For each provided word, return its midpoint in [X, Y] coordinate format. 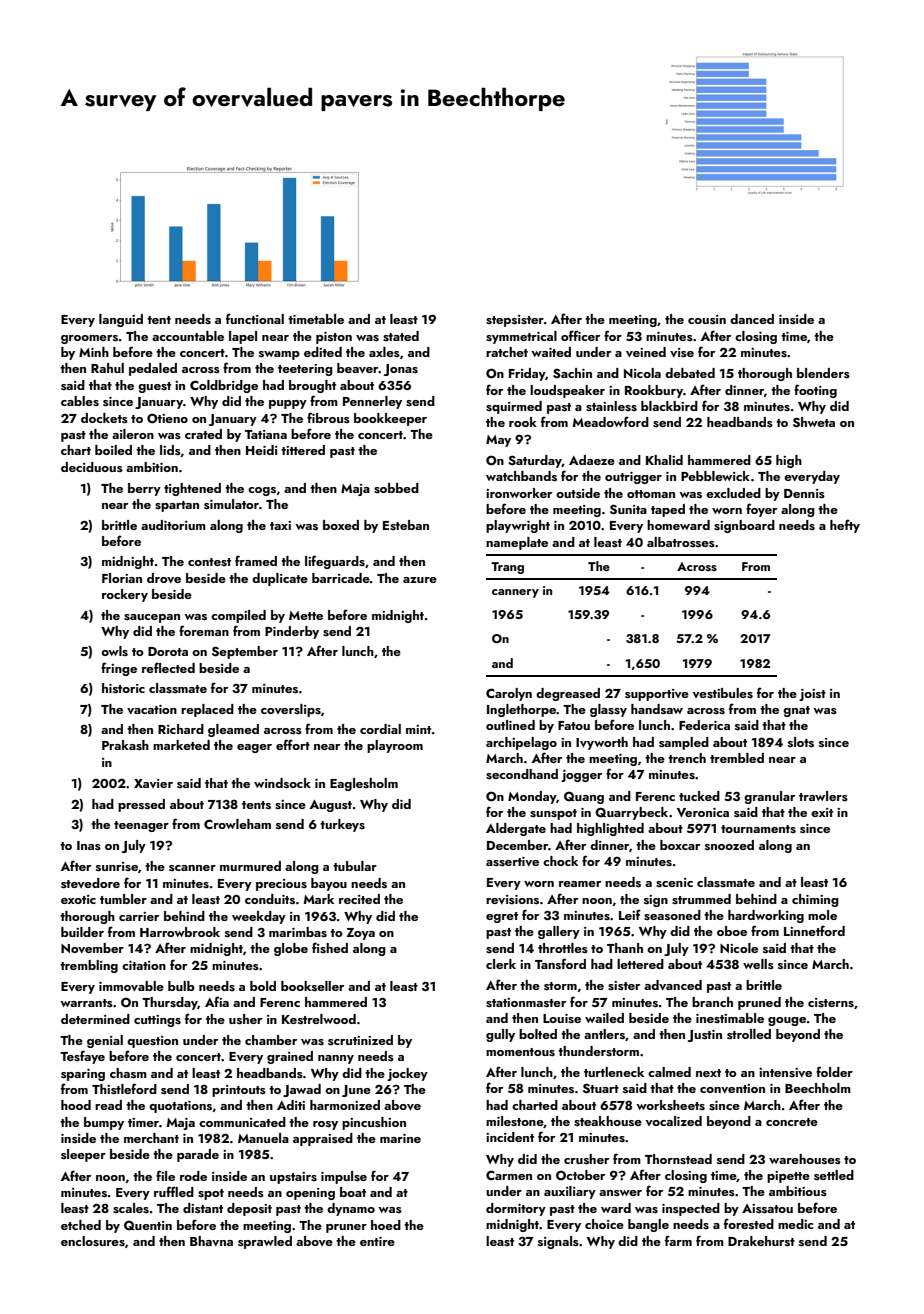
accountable [188, 336]
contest [209, 562]
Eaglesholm [364, 784]
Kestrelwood [319, 1019]
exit [822, 812]
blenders [823, 373]
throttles [563, 948]
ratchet [507, 352]
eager [254, 748]
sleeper [83, 1155]
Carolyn [509, 694]
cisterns [831, 1003]
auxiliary [570, 1192]
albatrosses [681, 542]
